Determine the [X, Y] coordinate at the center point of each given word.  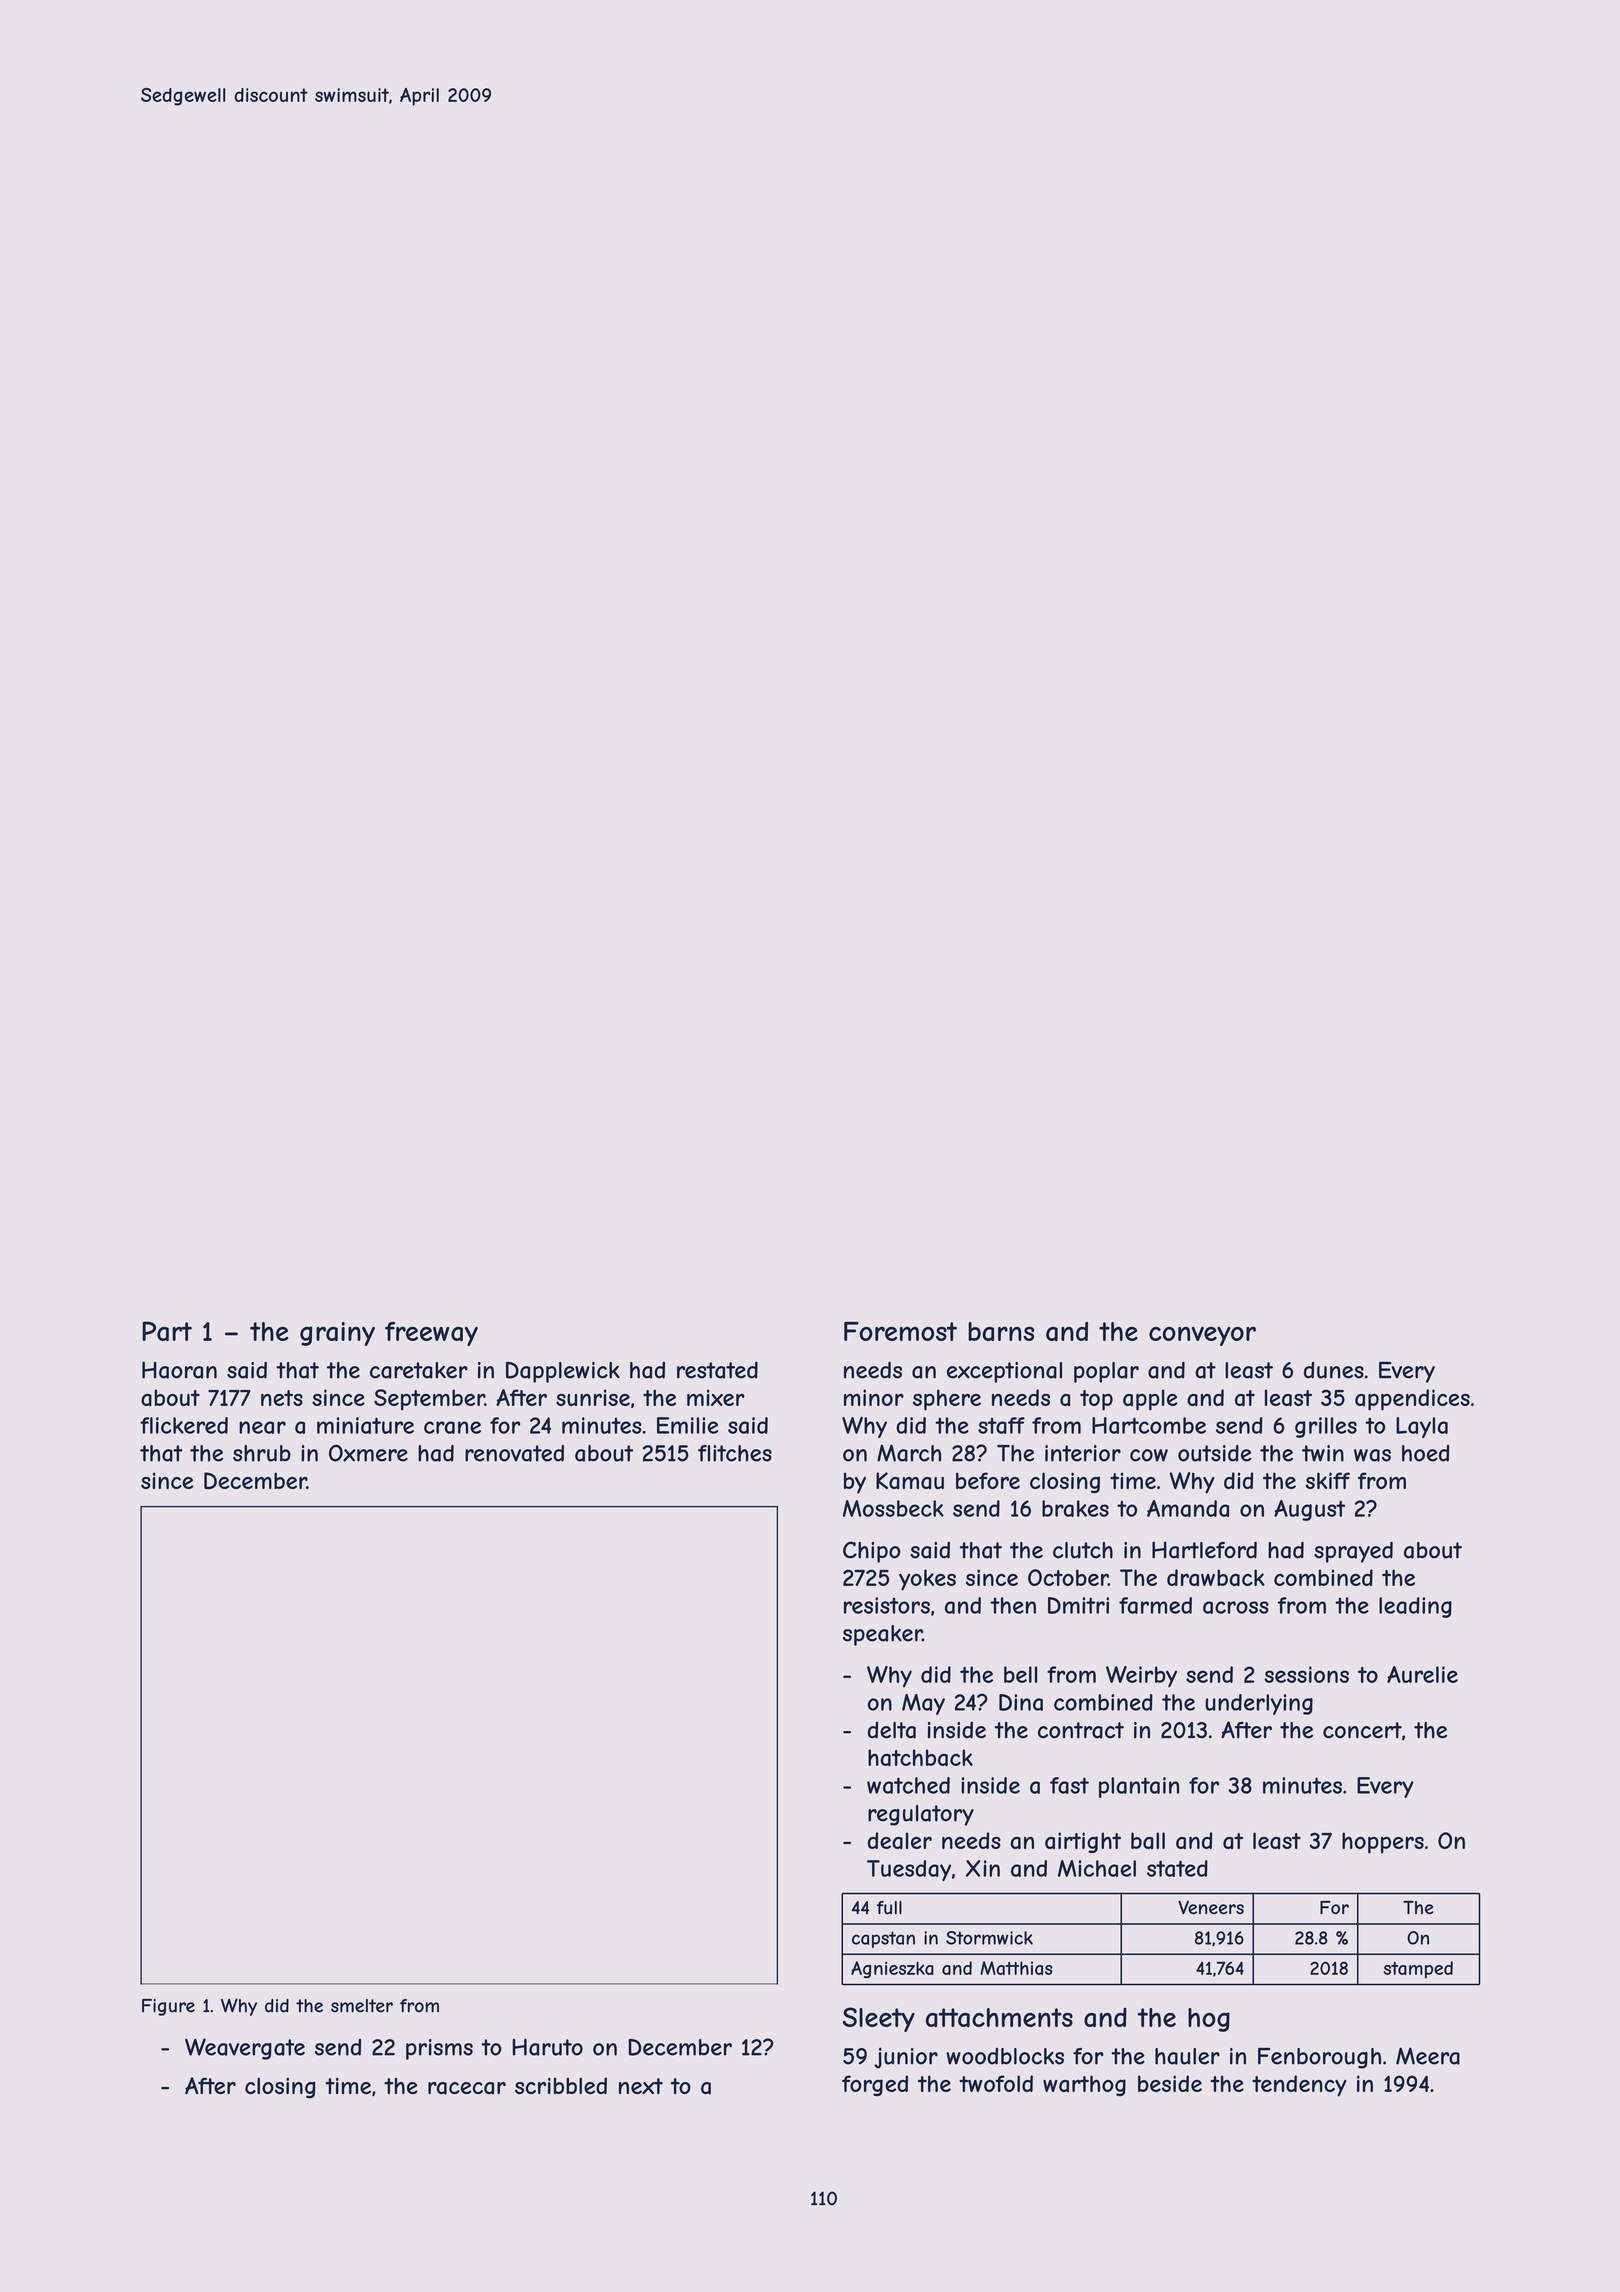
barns [1001, 1332]
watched [908, 1785]
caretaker [419, 1370]
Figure [168, 2007]
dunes [1334, 1370]
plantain [1139, 1787]
